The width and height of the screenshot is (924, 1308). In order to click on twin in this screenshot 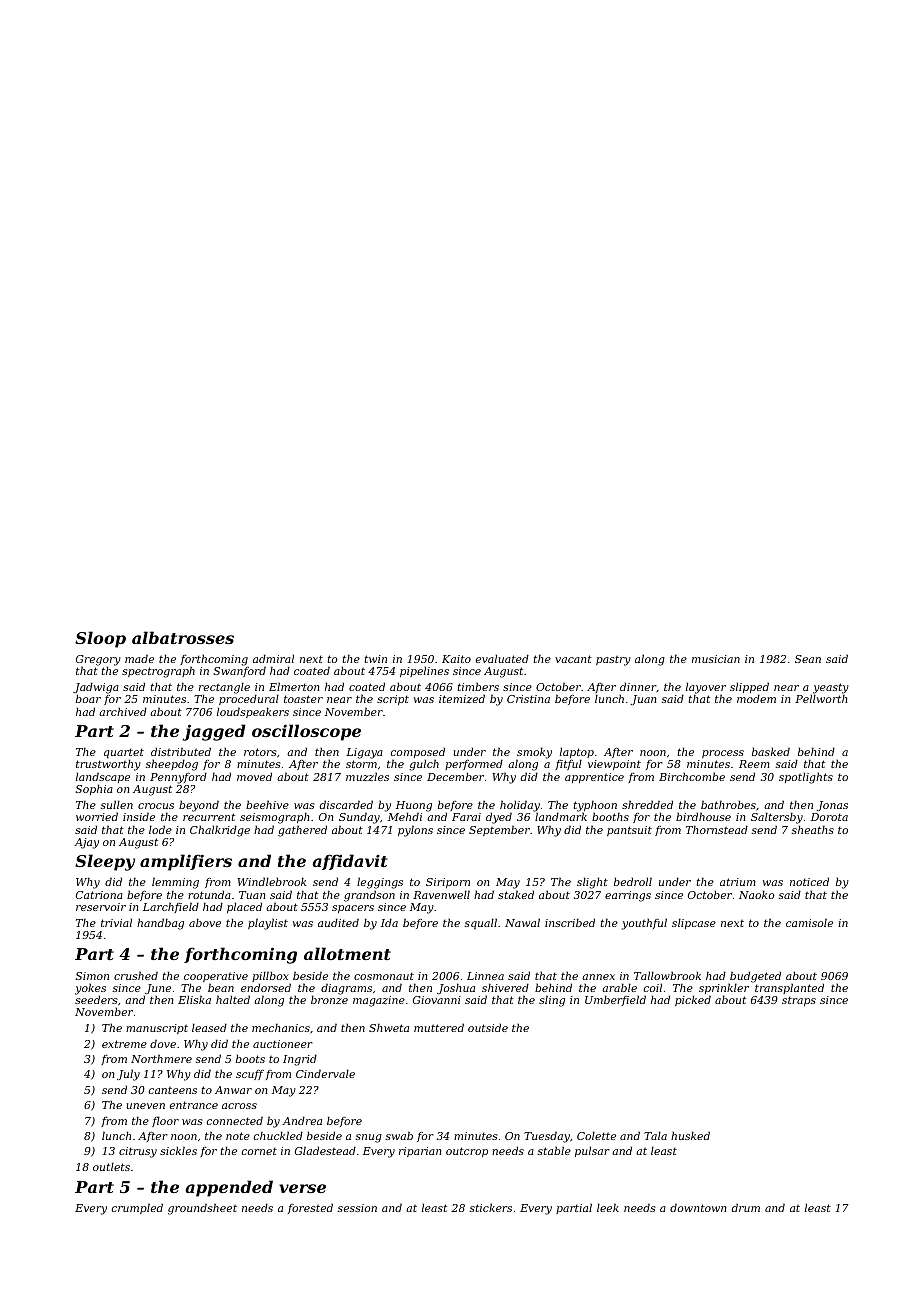, I will do `click(376, 659)`.
